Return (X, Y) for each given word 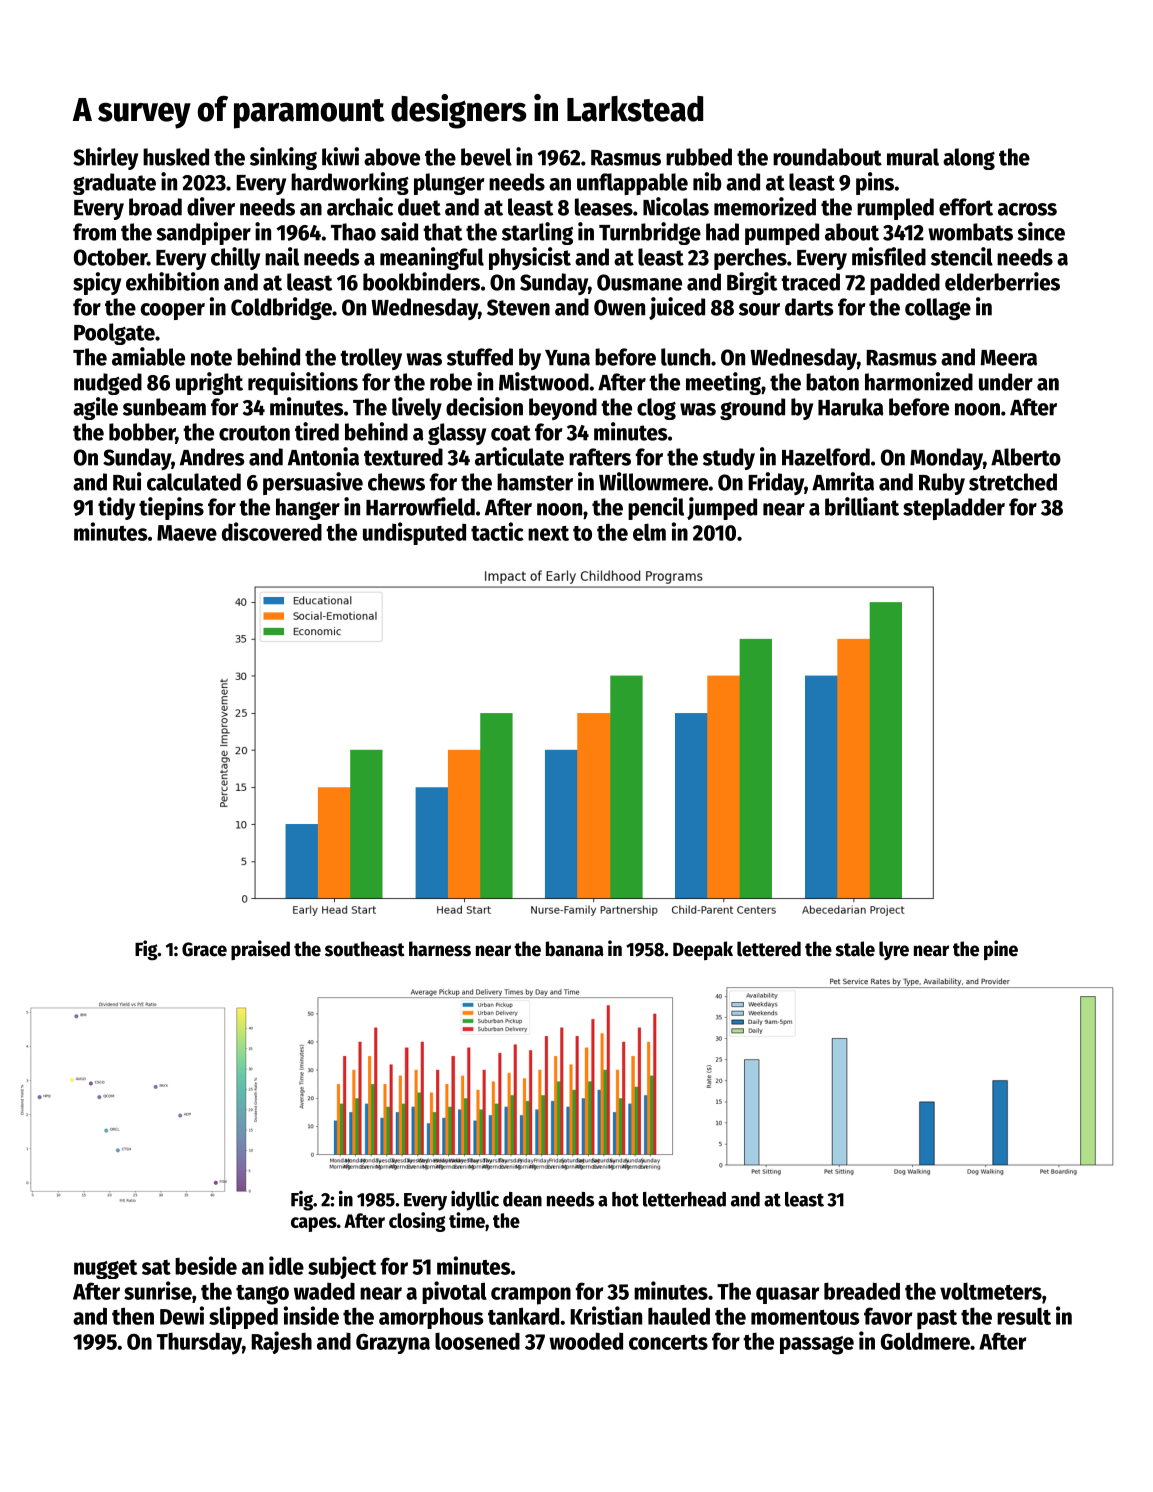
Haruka (851, 407)
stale (855, 949)
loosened (477, 1341)
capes (314, 1224)
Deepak (703, 950)
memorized (765, 206)
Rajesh (281, 1342)
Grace (204, 949)
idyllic (475, 1200)
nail (282, 256)
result (1024, 1316)
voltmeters (991, 1291)
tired (317, 431)
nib (707, 181)
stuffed (480, 357)
